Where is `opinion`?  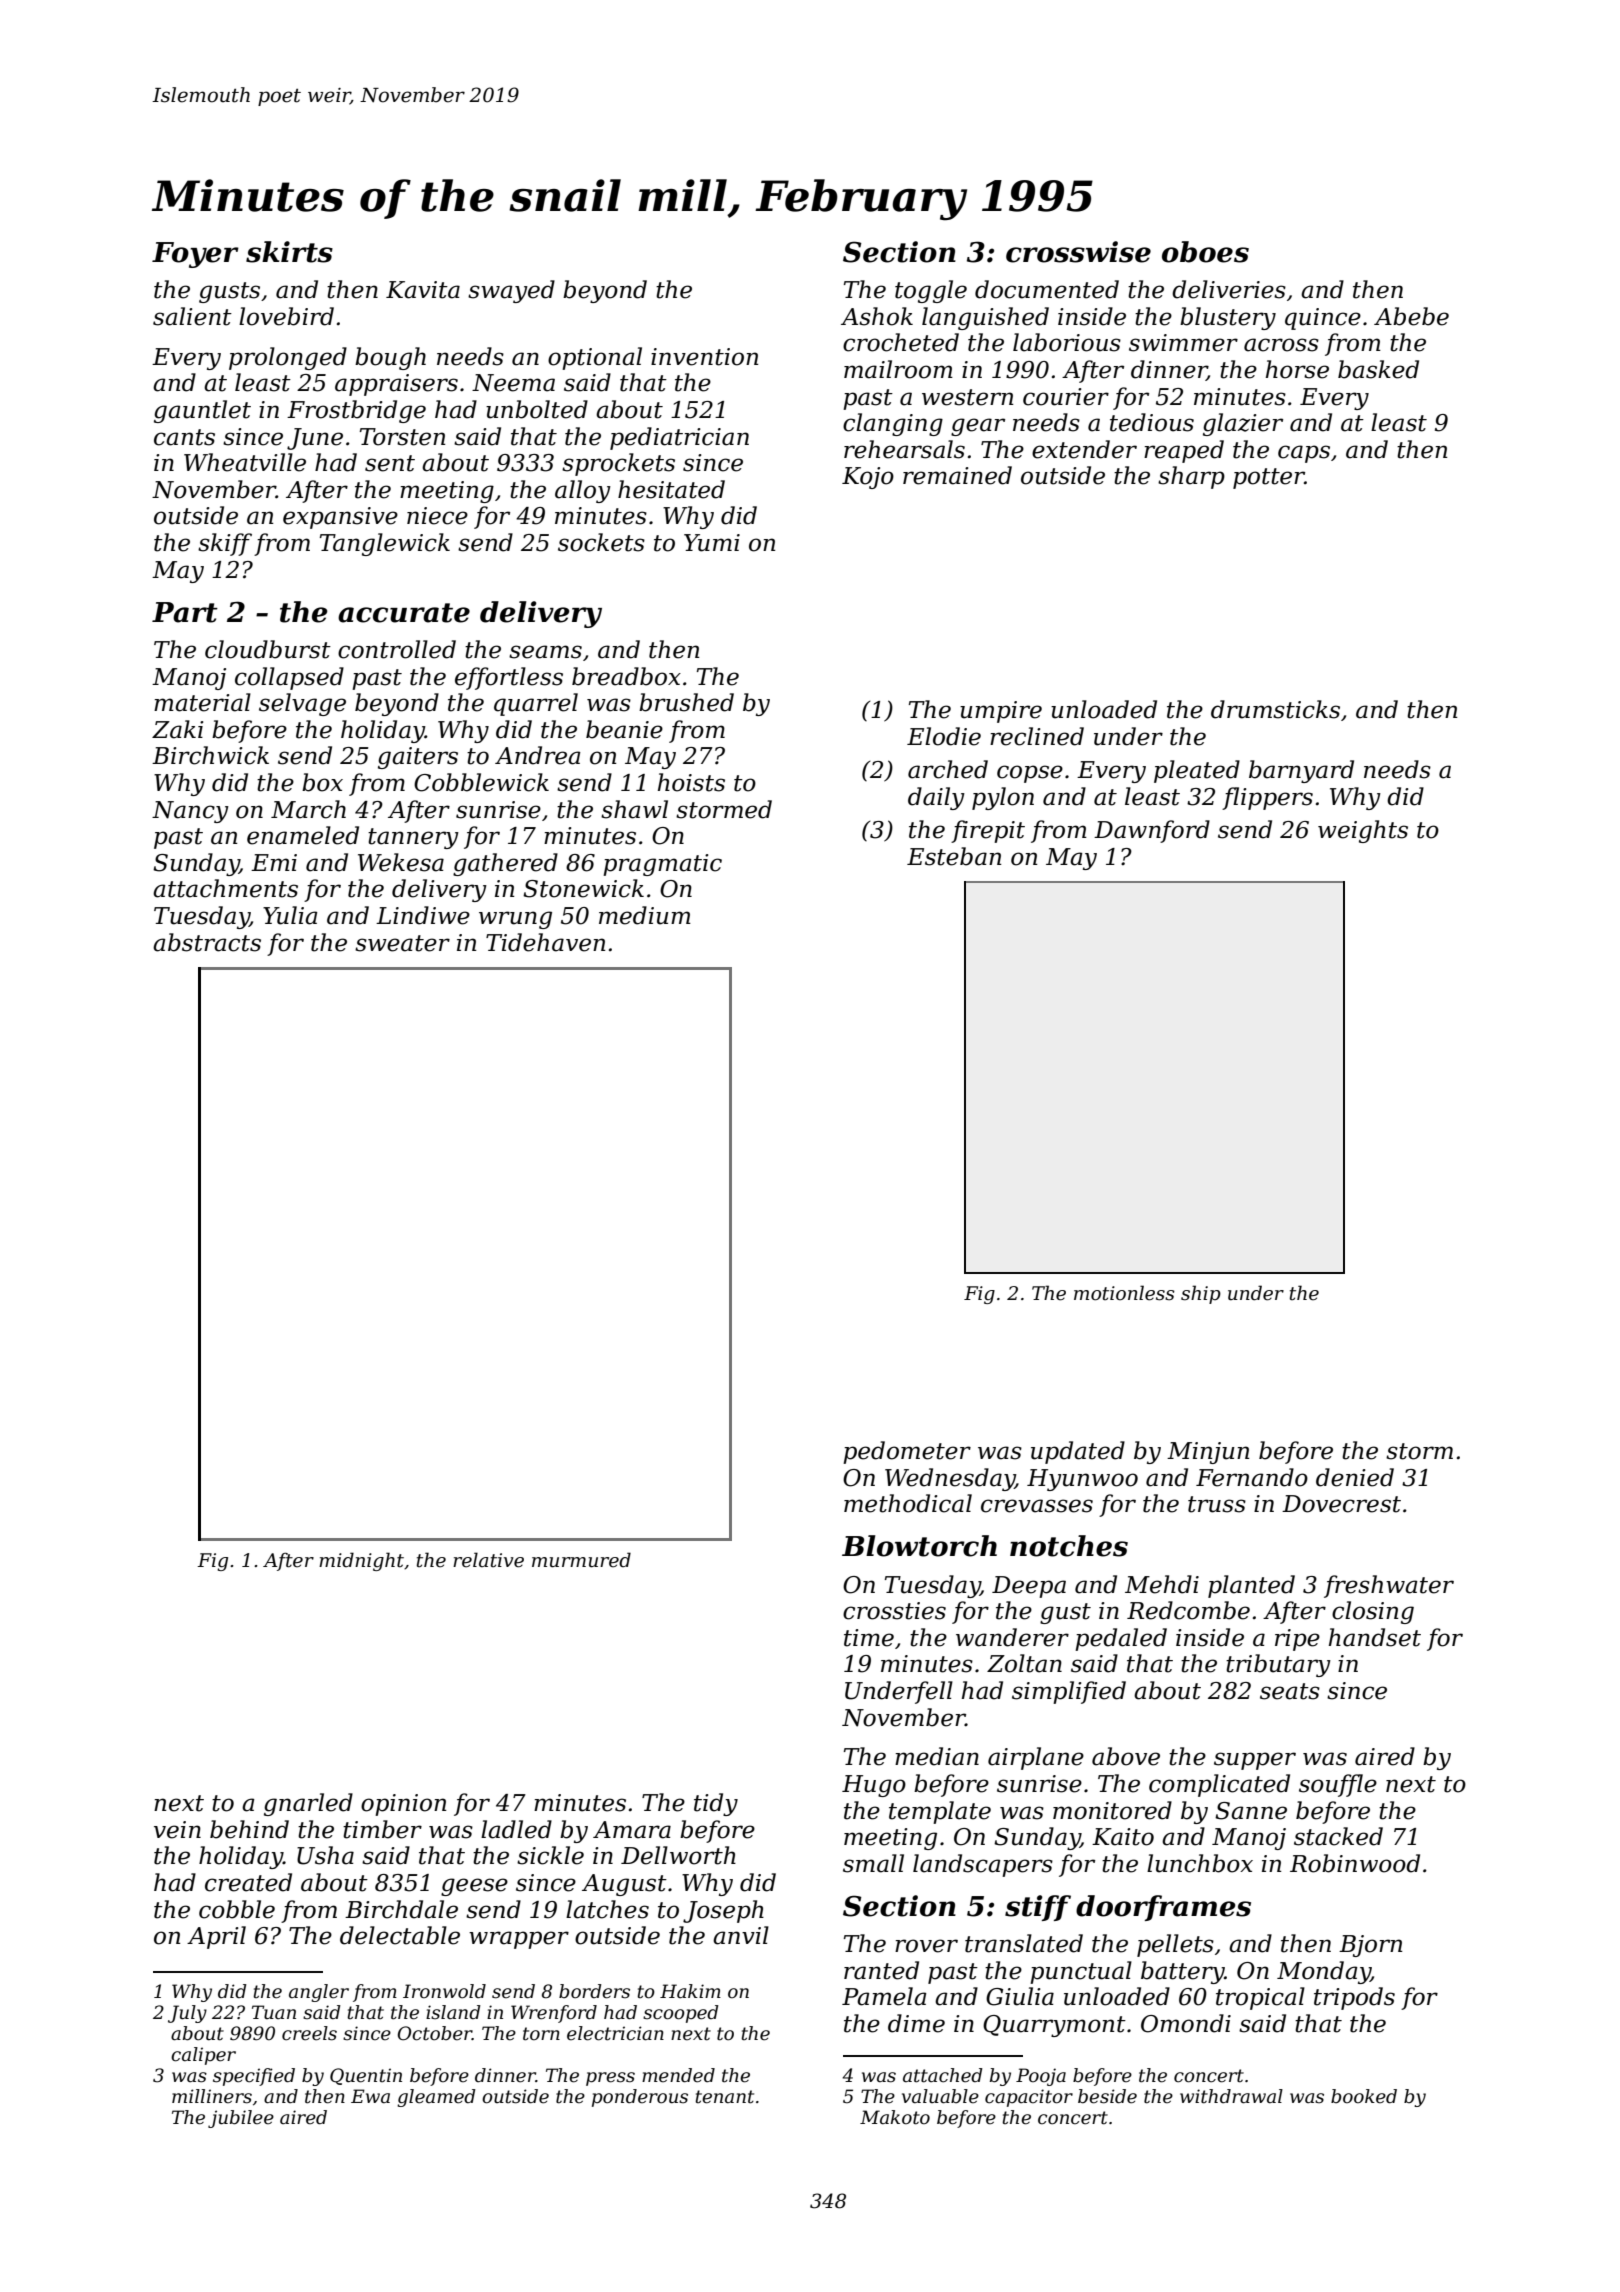
opinion is located at coordinates (404, 1805).
